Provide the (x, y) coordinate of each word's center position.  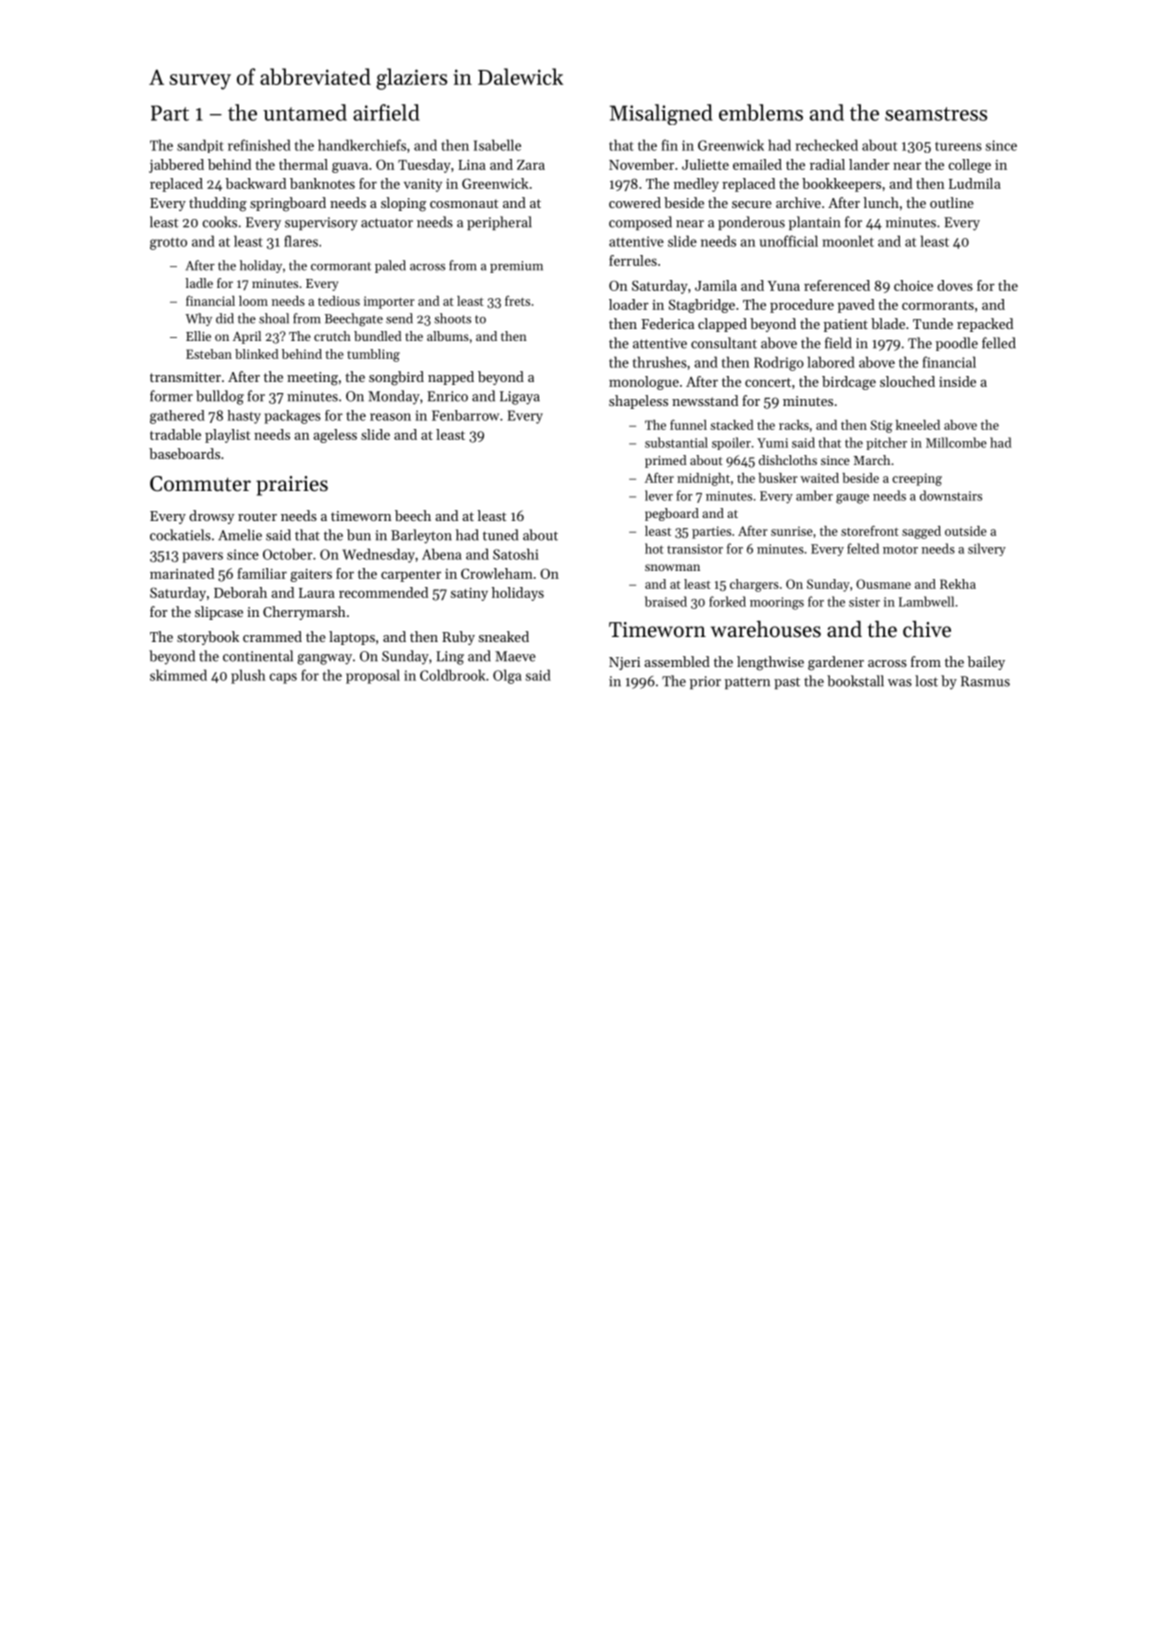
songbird (396, 378)
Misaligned (661, 114)
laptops (352, 638)
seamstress (936, 114)
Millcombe (956, 442)
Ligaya (520, 398)
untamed (305, 112)
